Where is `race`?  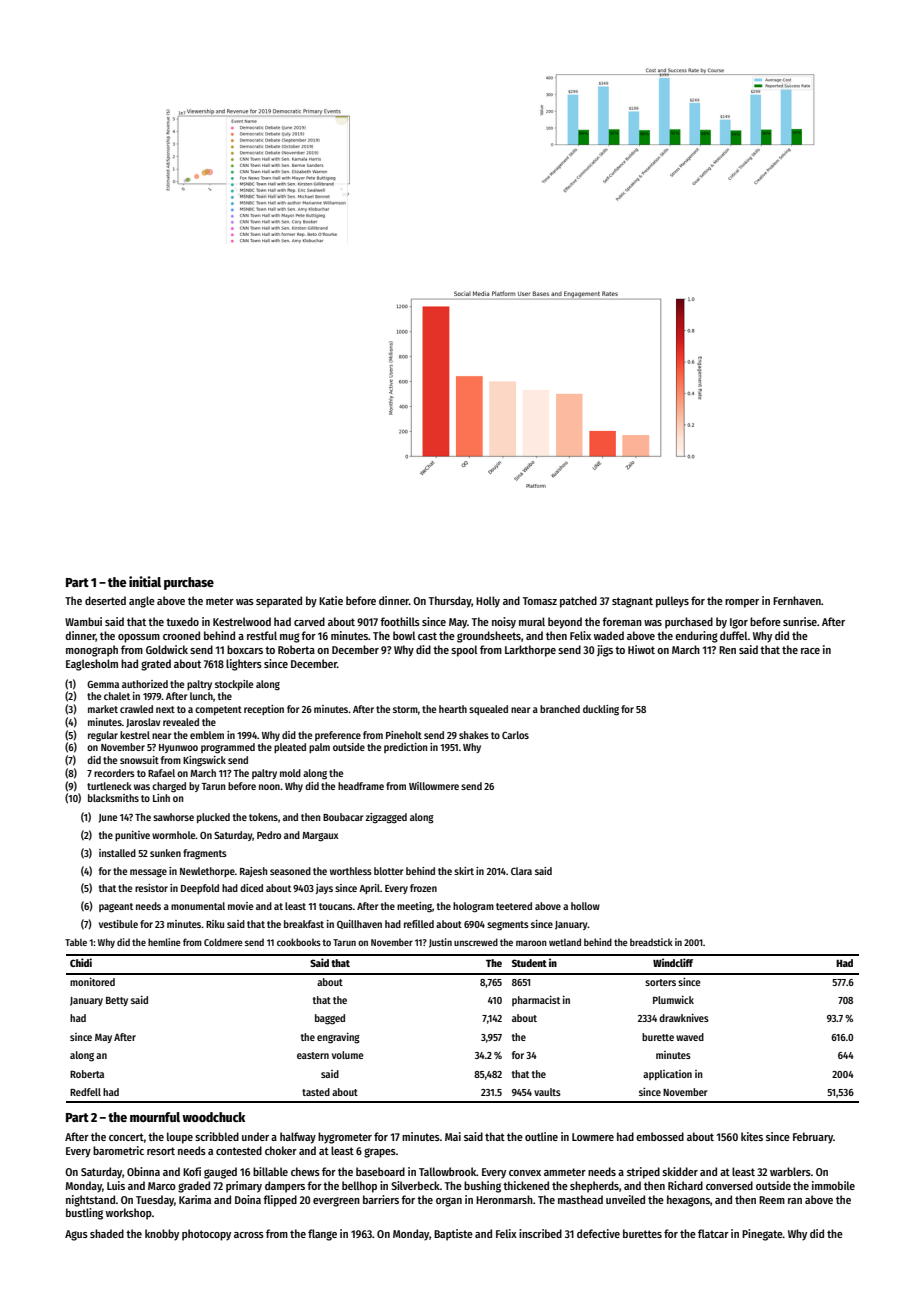
race is located at coordinates (810, 651).
